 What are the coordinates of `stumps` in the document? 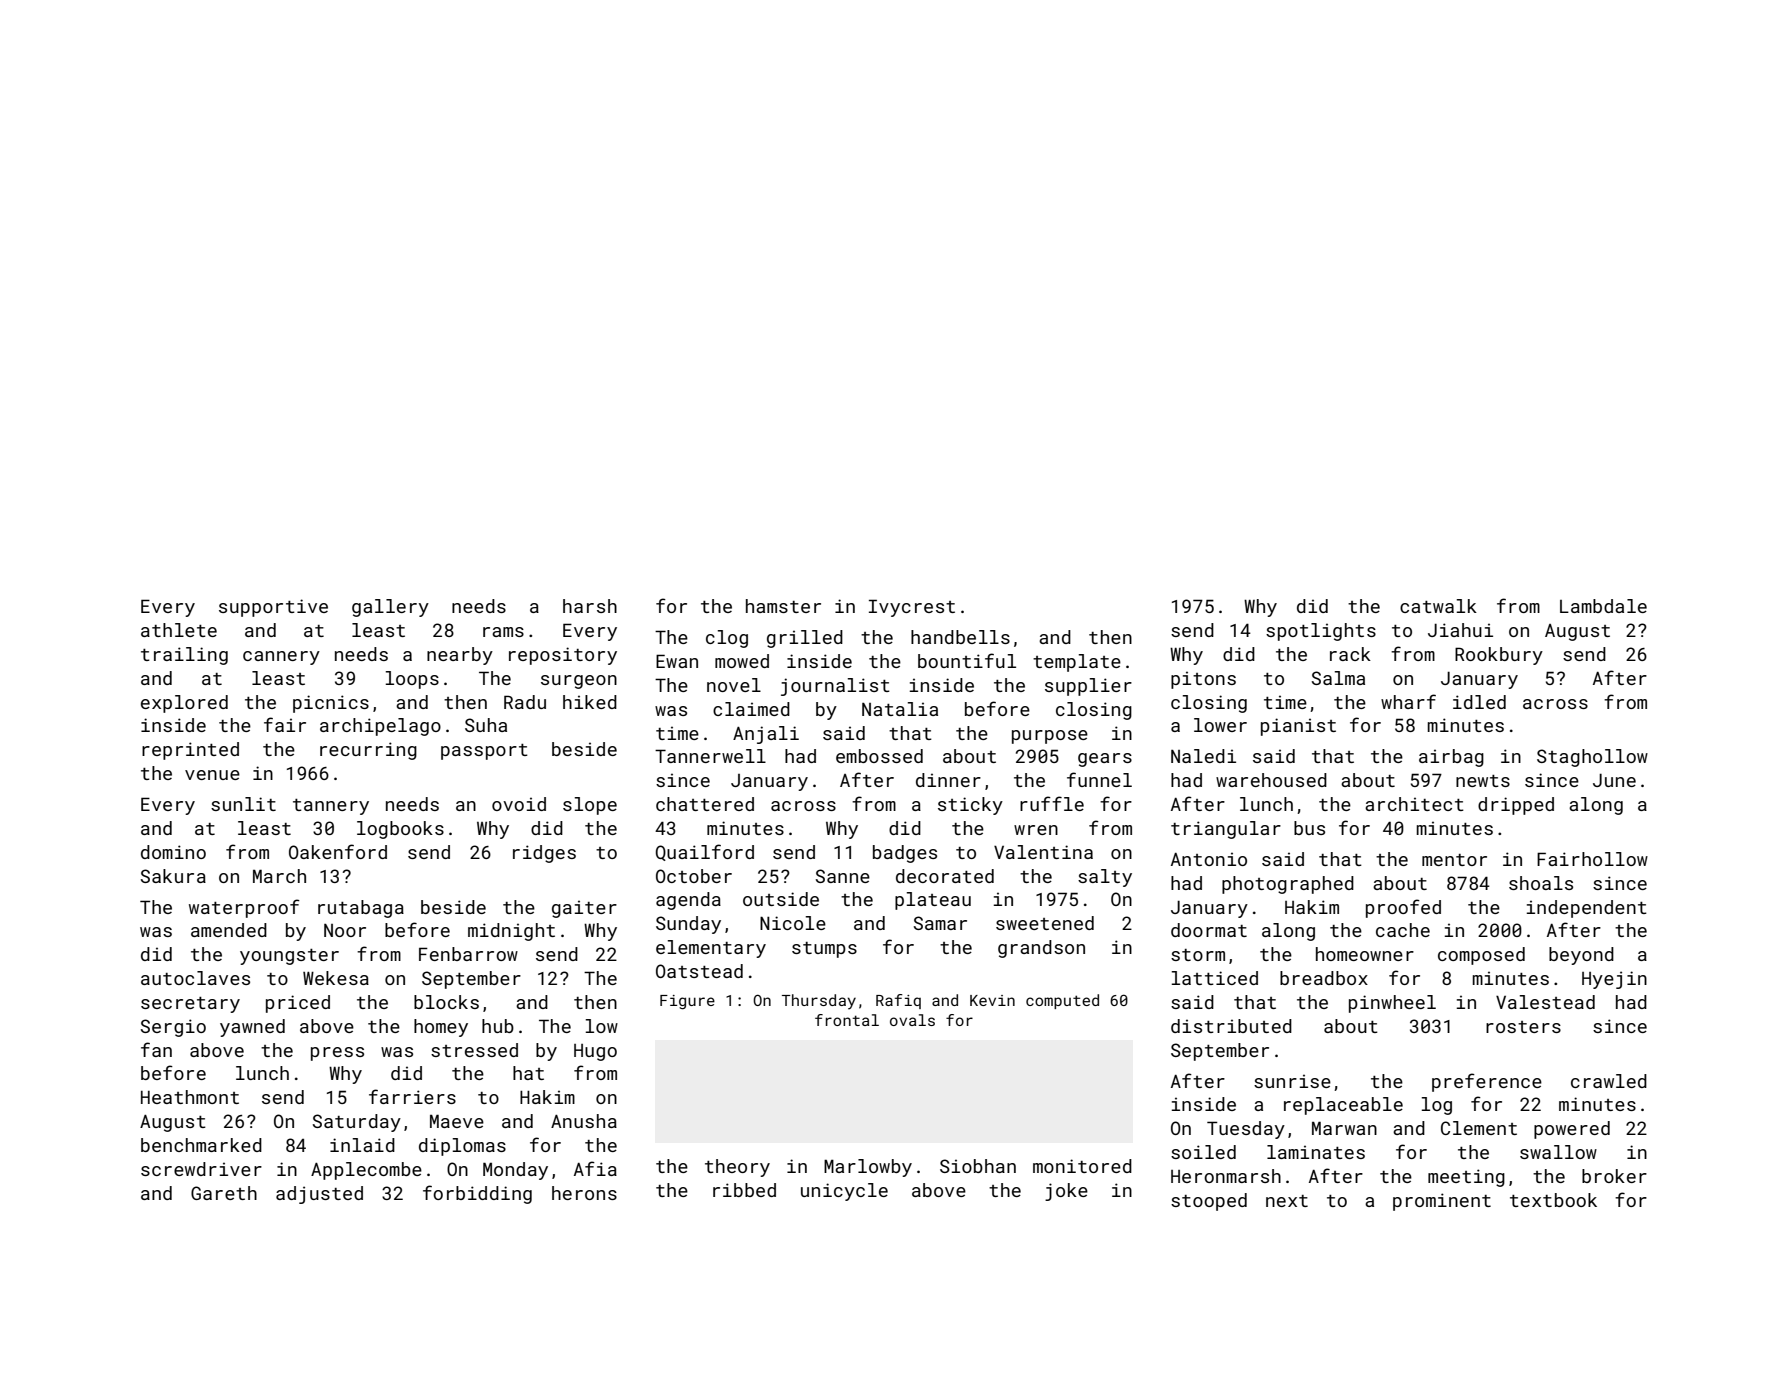 It's located at (824, 950).
